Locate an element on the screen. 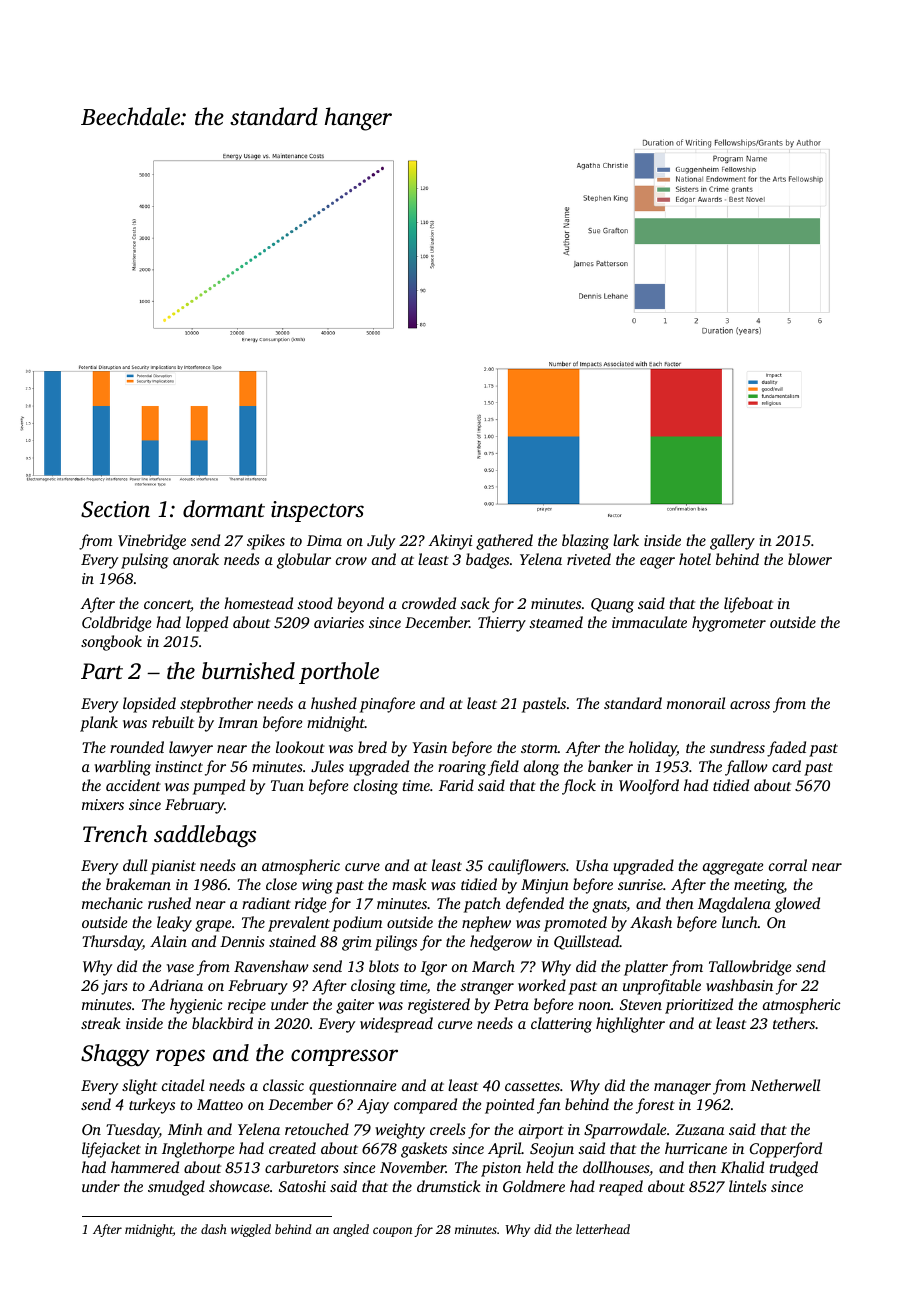  lopsided is located at coordinates (149, 705).
